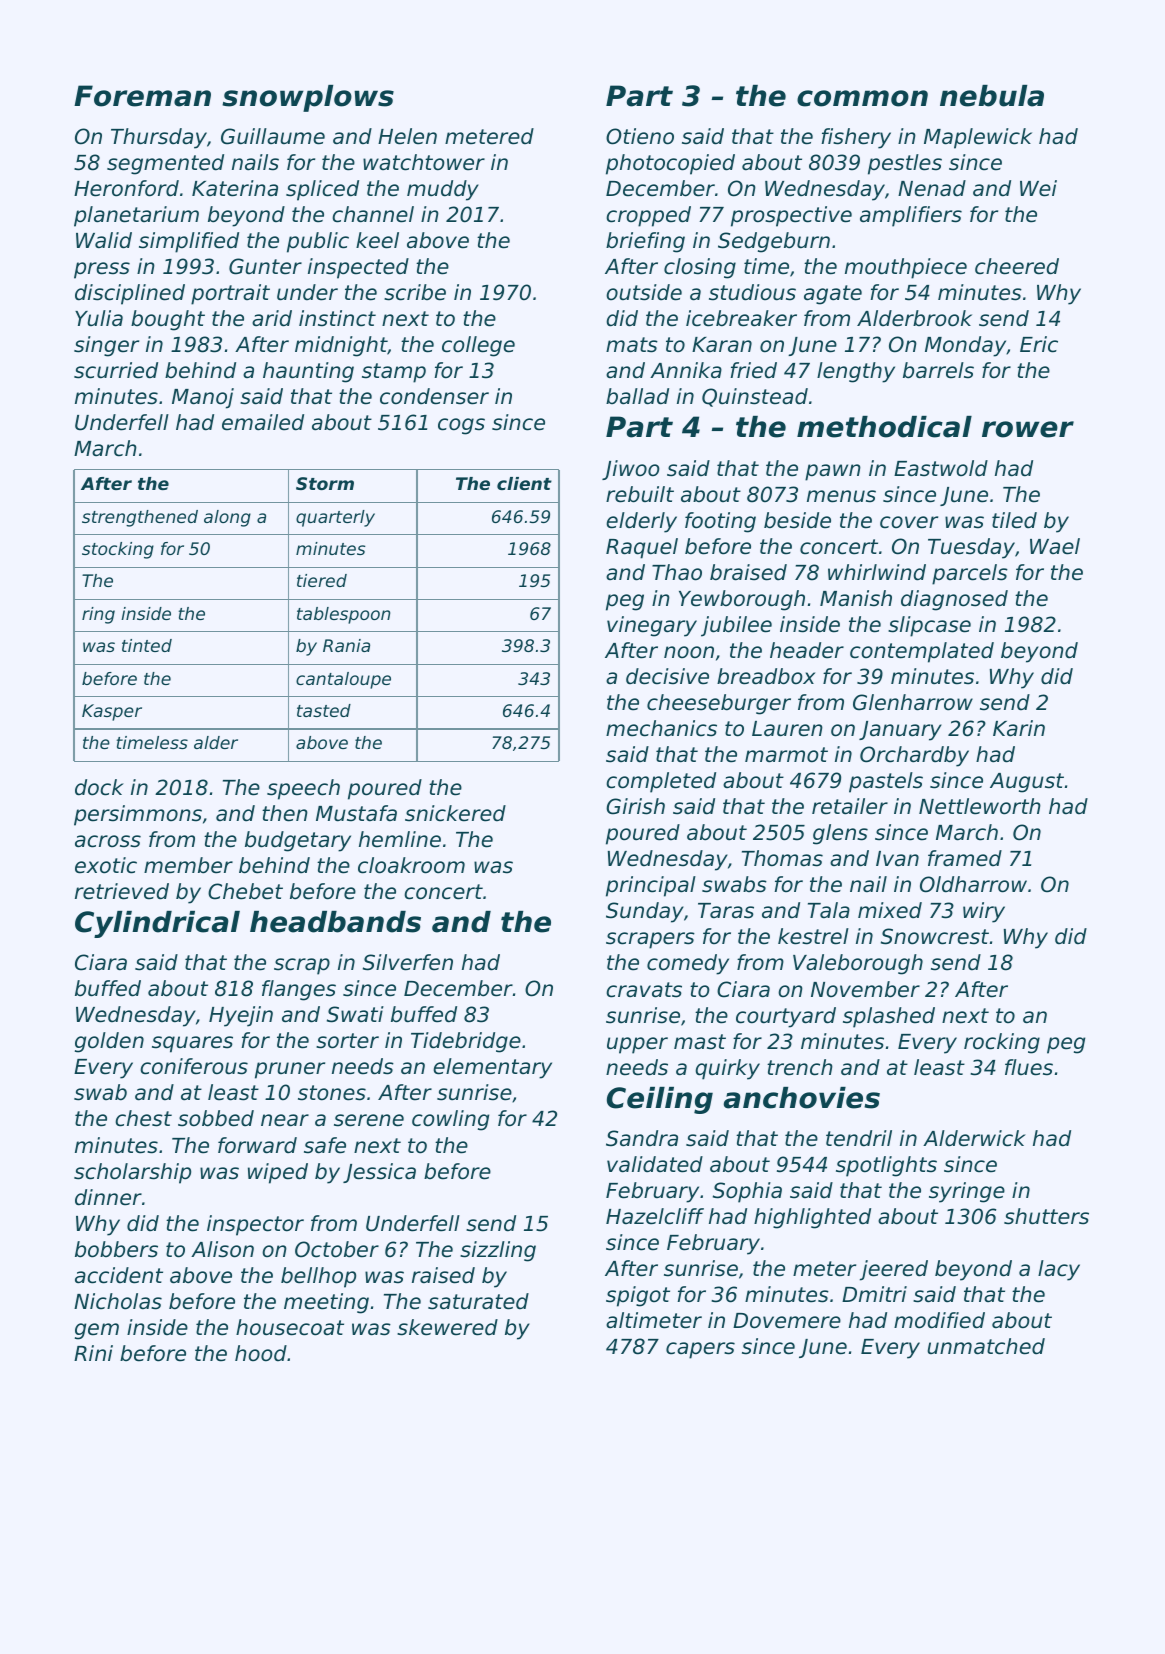  Describe the element at coordinates (700, 1350) in the screenshot. I see `capers` at that location.
